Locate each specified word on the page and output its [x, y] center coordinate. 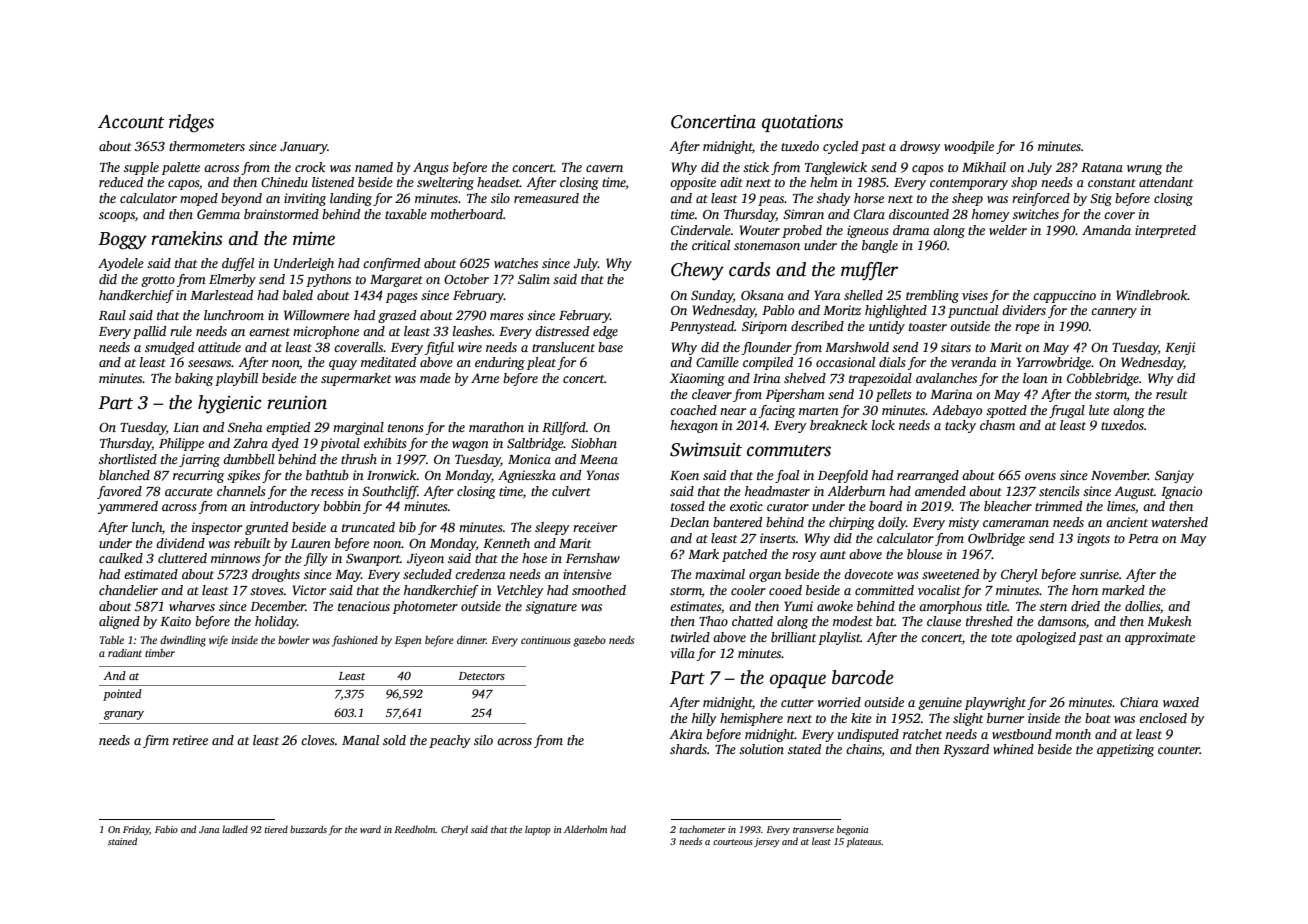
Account [131, 122]
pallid [149, 332]
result [1171, 394]
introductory [285, 507]
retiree [190, 740]
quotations [802, 123]
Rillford [564, 428]
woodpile [969, 147]
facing [777, 411]
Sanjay [1174, 476]
